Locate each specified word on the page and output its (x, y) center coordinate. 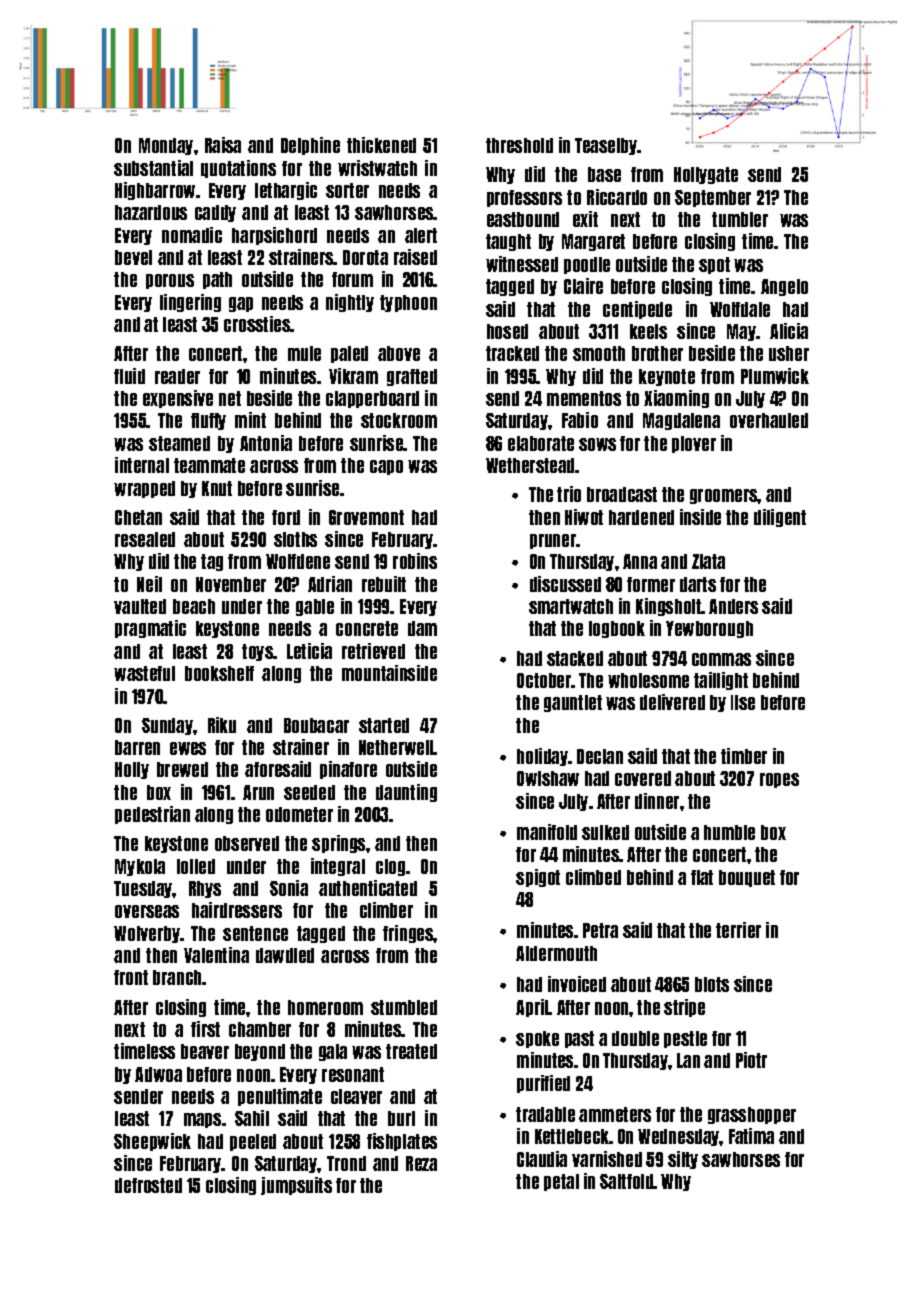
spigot (538, 878)
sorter (347, 190)
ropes (779, 780)
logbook (617, 629)
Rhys (205, 889)
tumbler (740, 219)
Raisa (223, 145)
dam (422, 628)
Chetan (138, 517)
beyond (260, 1052)
